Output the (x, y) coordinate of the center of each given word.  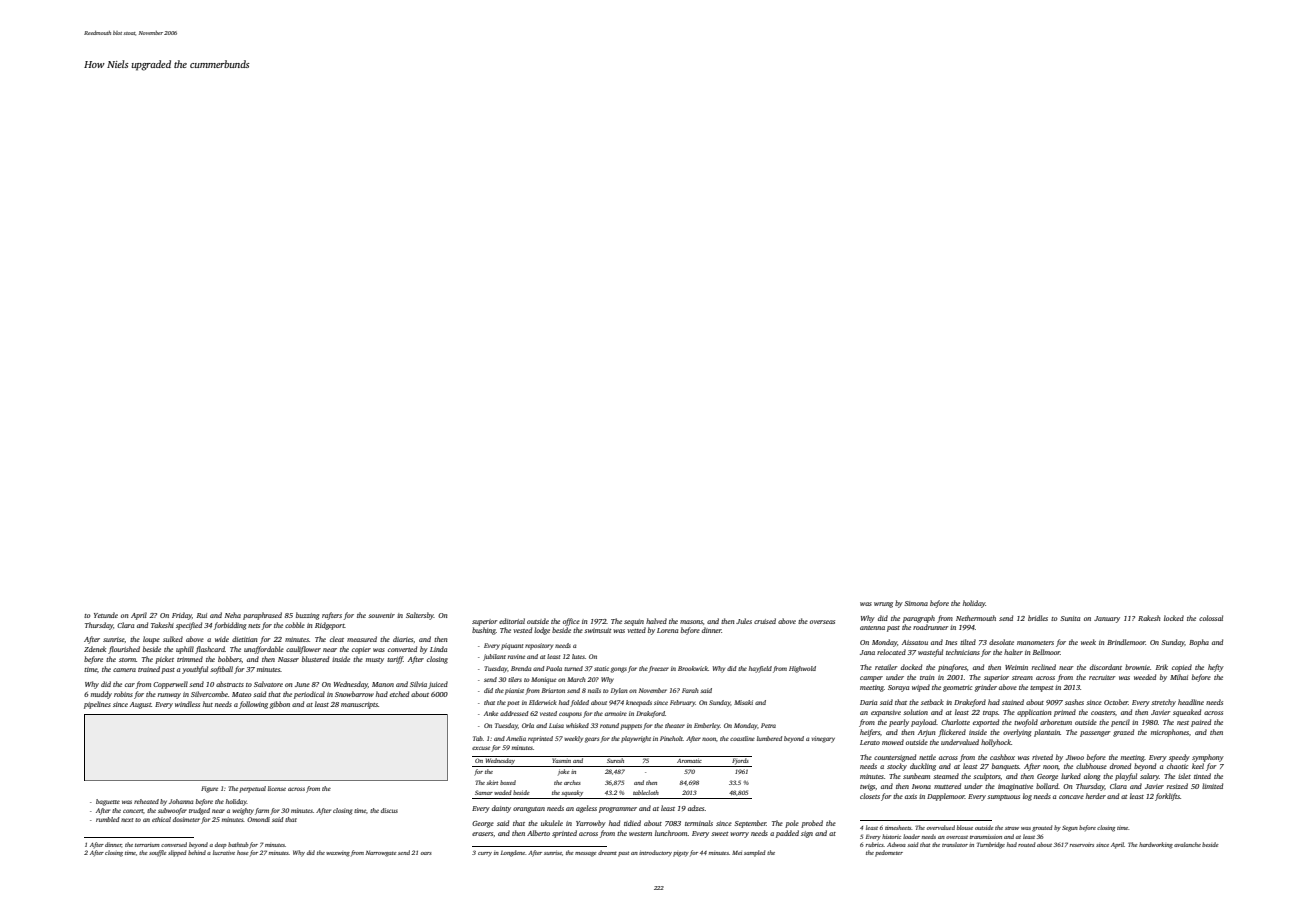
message (586, 854)
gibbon (279, 705)
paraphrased (262, 616)
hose (243, 852)
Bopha (1199, 643)
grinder (985, 688)
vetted (636, 630)
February (683, 703)
